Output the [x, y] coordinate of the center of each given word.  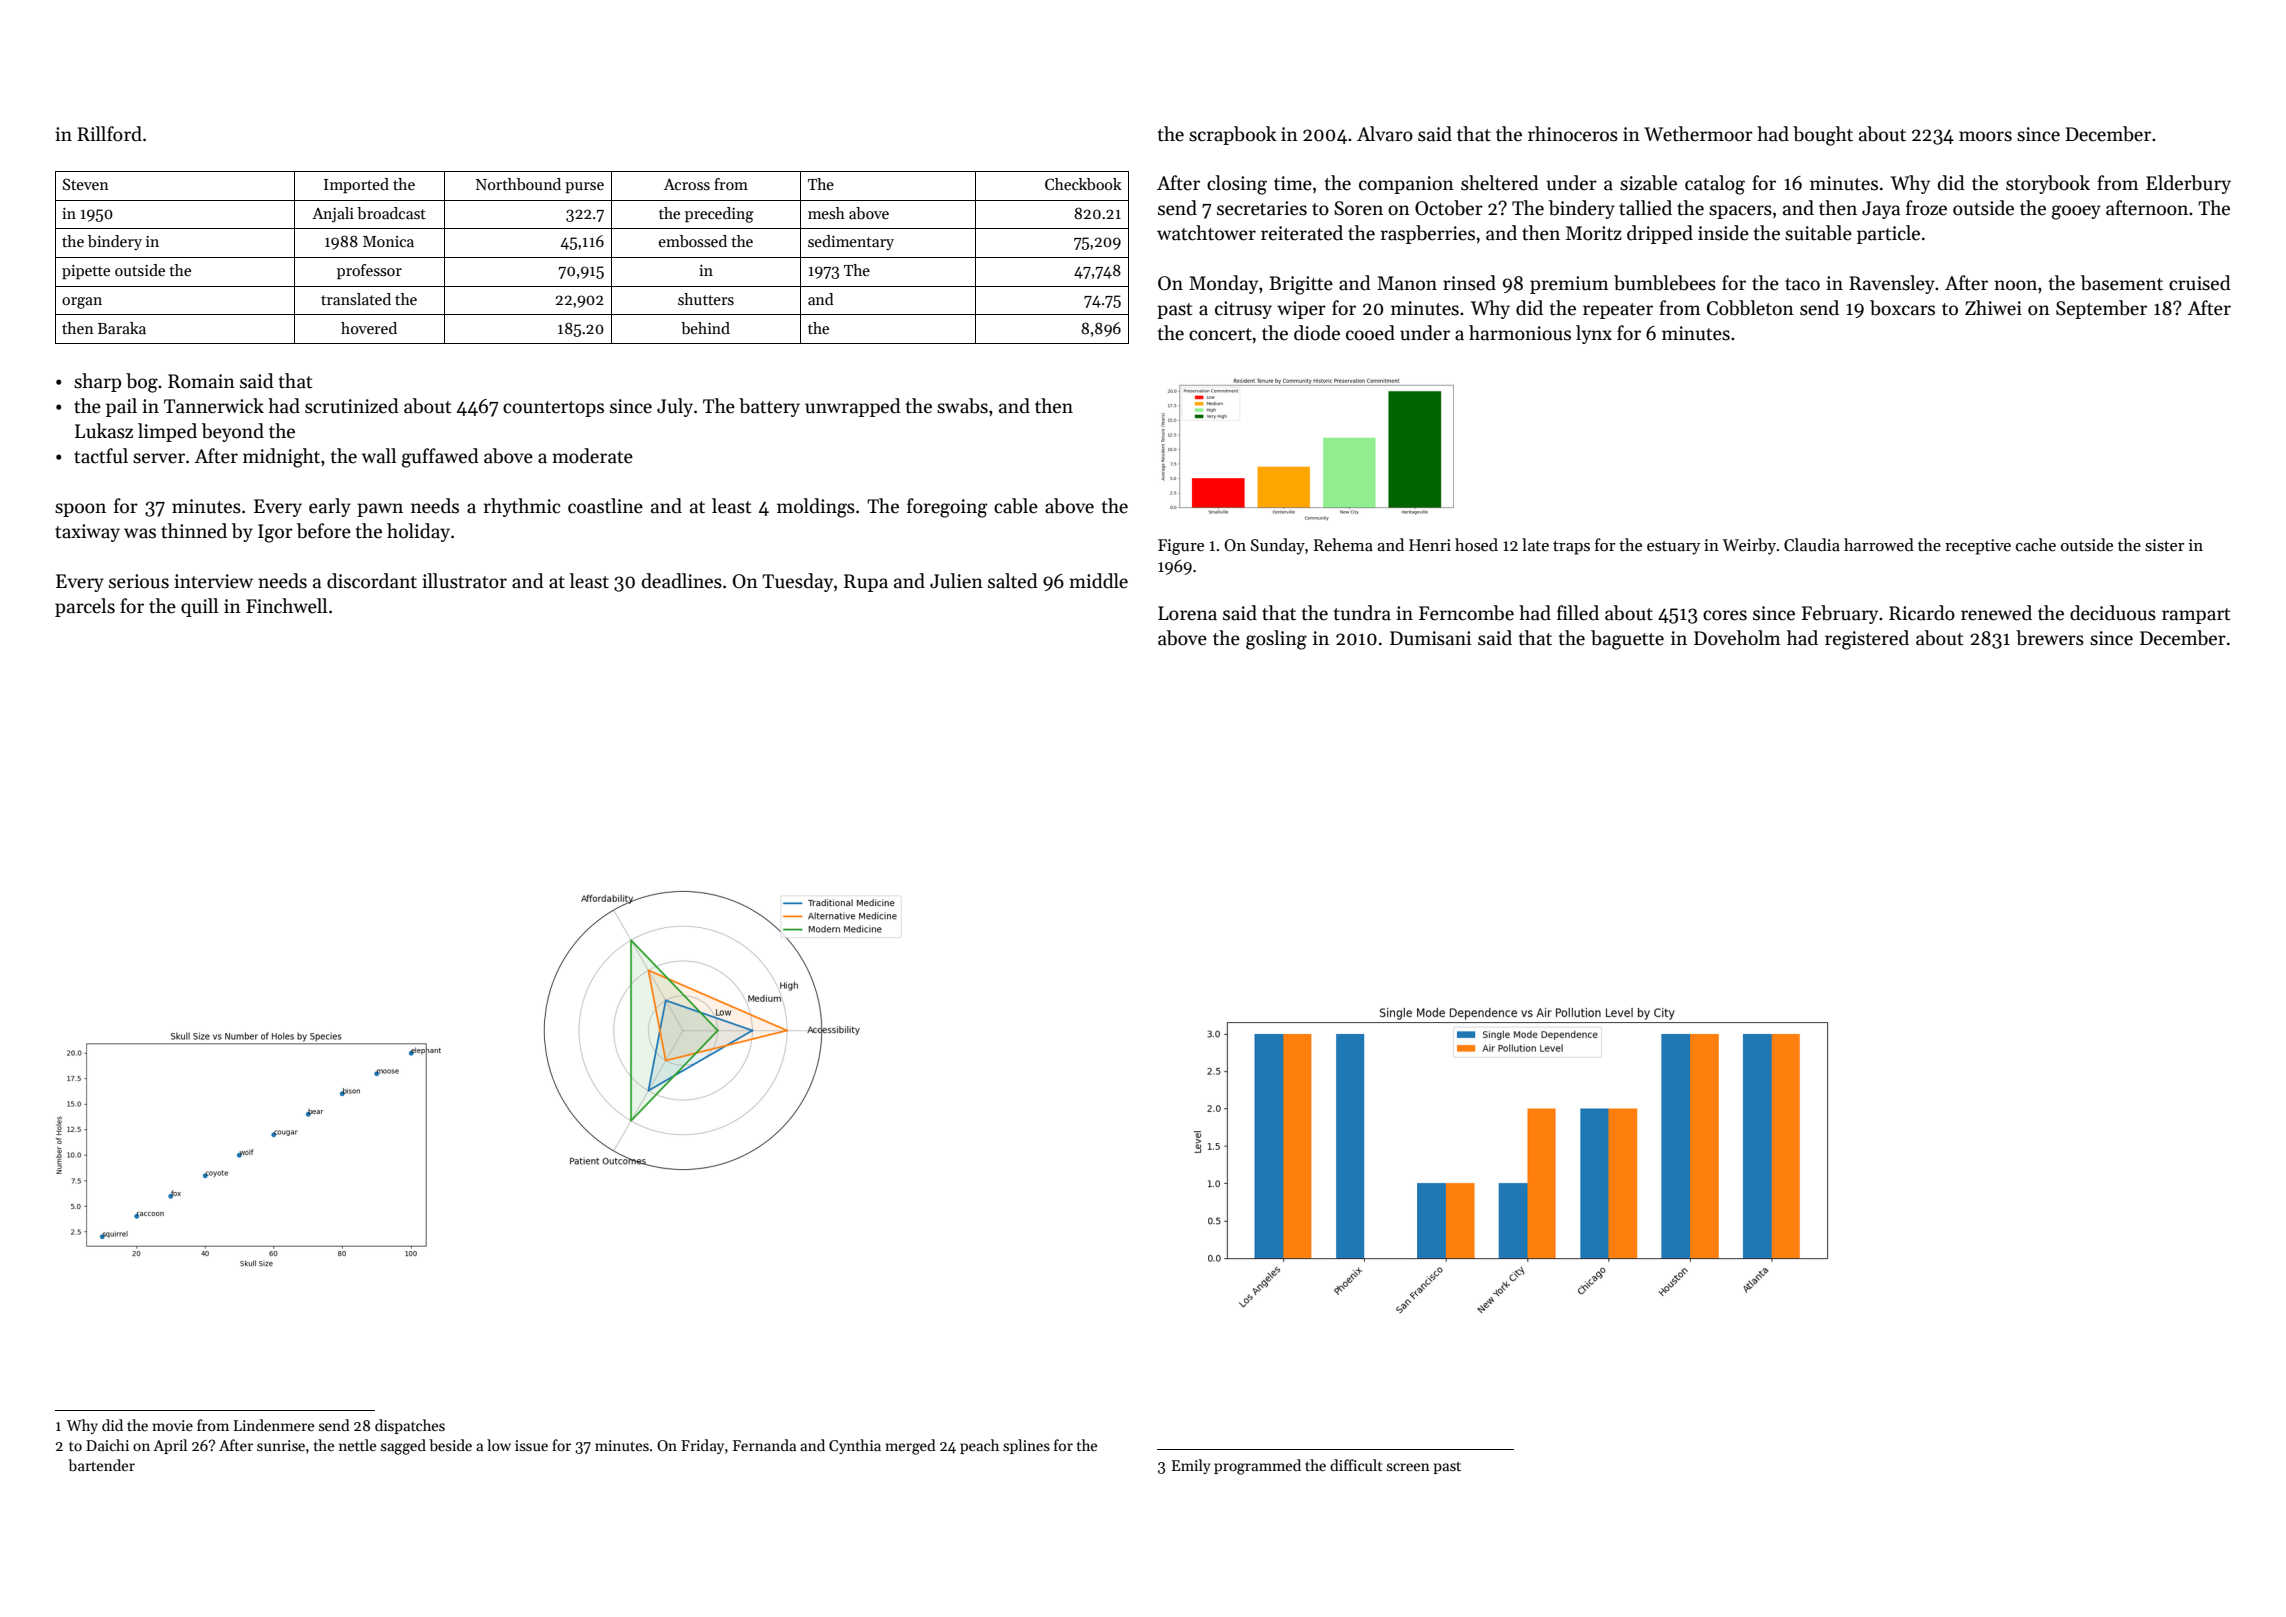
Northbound [518, 184]
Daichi [107, 1445]
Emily [1191, 1466]
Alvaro [1385, 134]
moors [1985, 136]
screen [1408, 1467]
